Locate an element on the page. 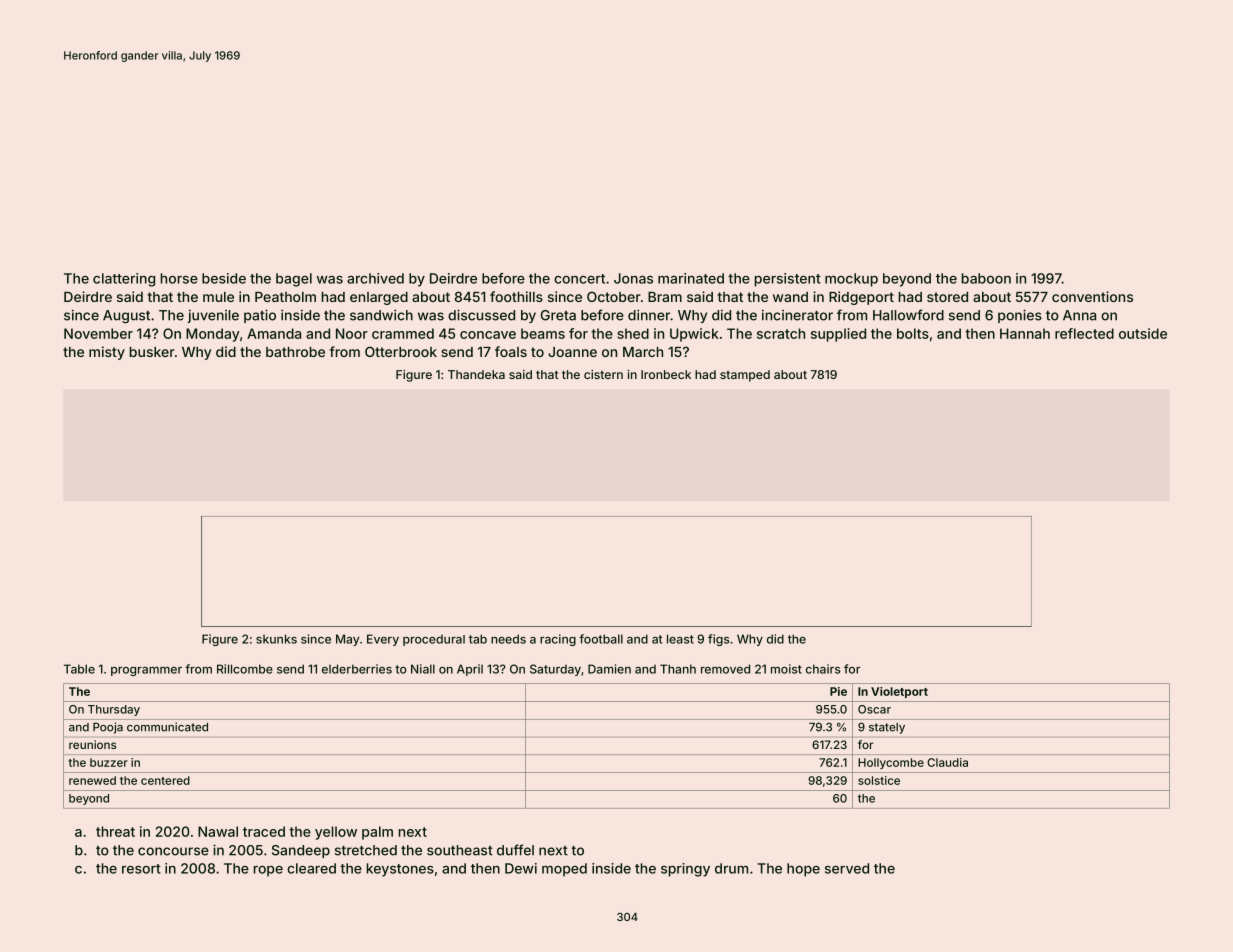 This page has height=952, width=1233. least is located at coordinates (680, 639).
